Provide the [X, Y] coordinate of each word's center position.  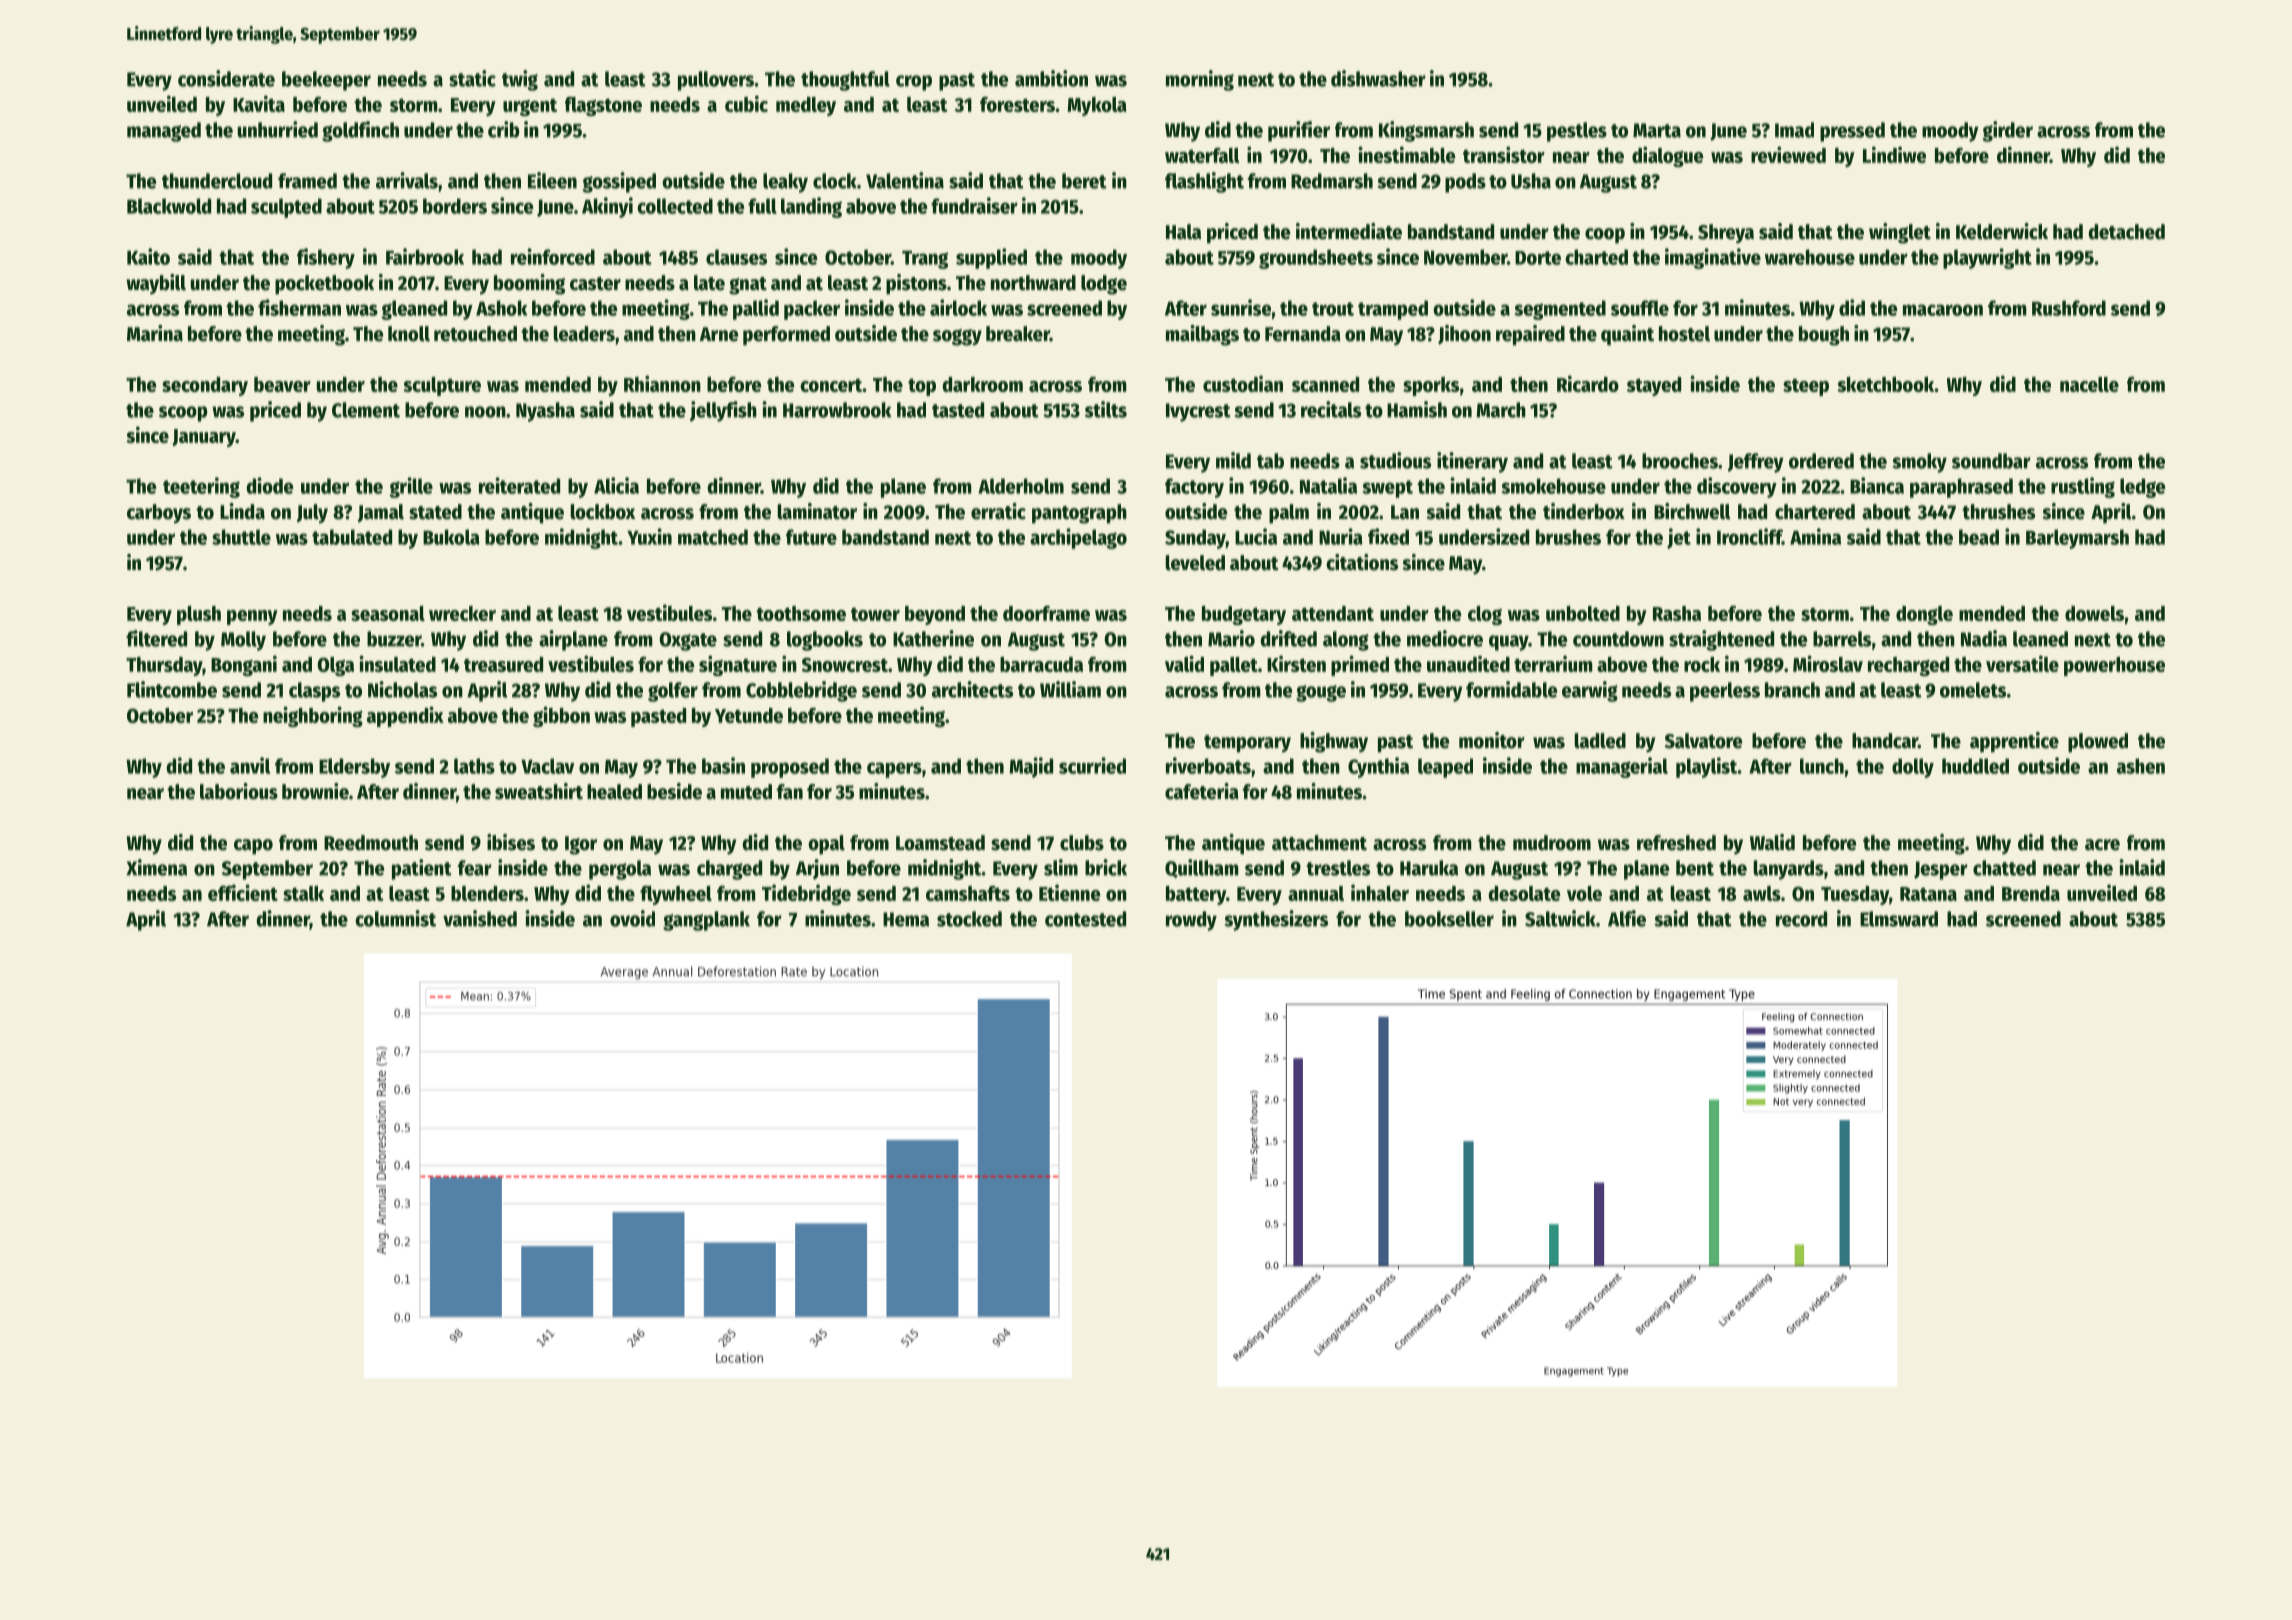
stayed [1654, 386]
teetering [201, 487]
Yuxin [649, 536]
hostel [1684, 334]
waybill [156, 284]
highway [1334, 742]
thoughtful [845, 81]
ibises [511, 842]
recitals [1331, 409]
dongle [1924, 615]
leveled [1195, 563]
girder [2008, 131]
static [472, 78]
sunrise [1241, 307]
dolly [1913, 768]
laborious [239, 791]
